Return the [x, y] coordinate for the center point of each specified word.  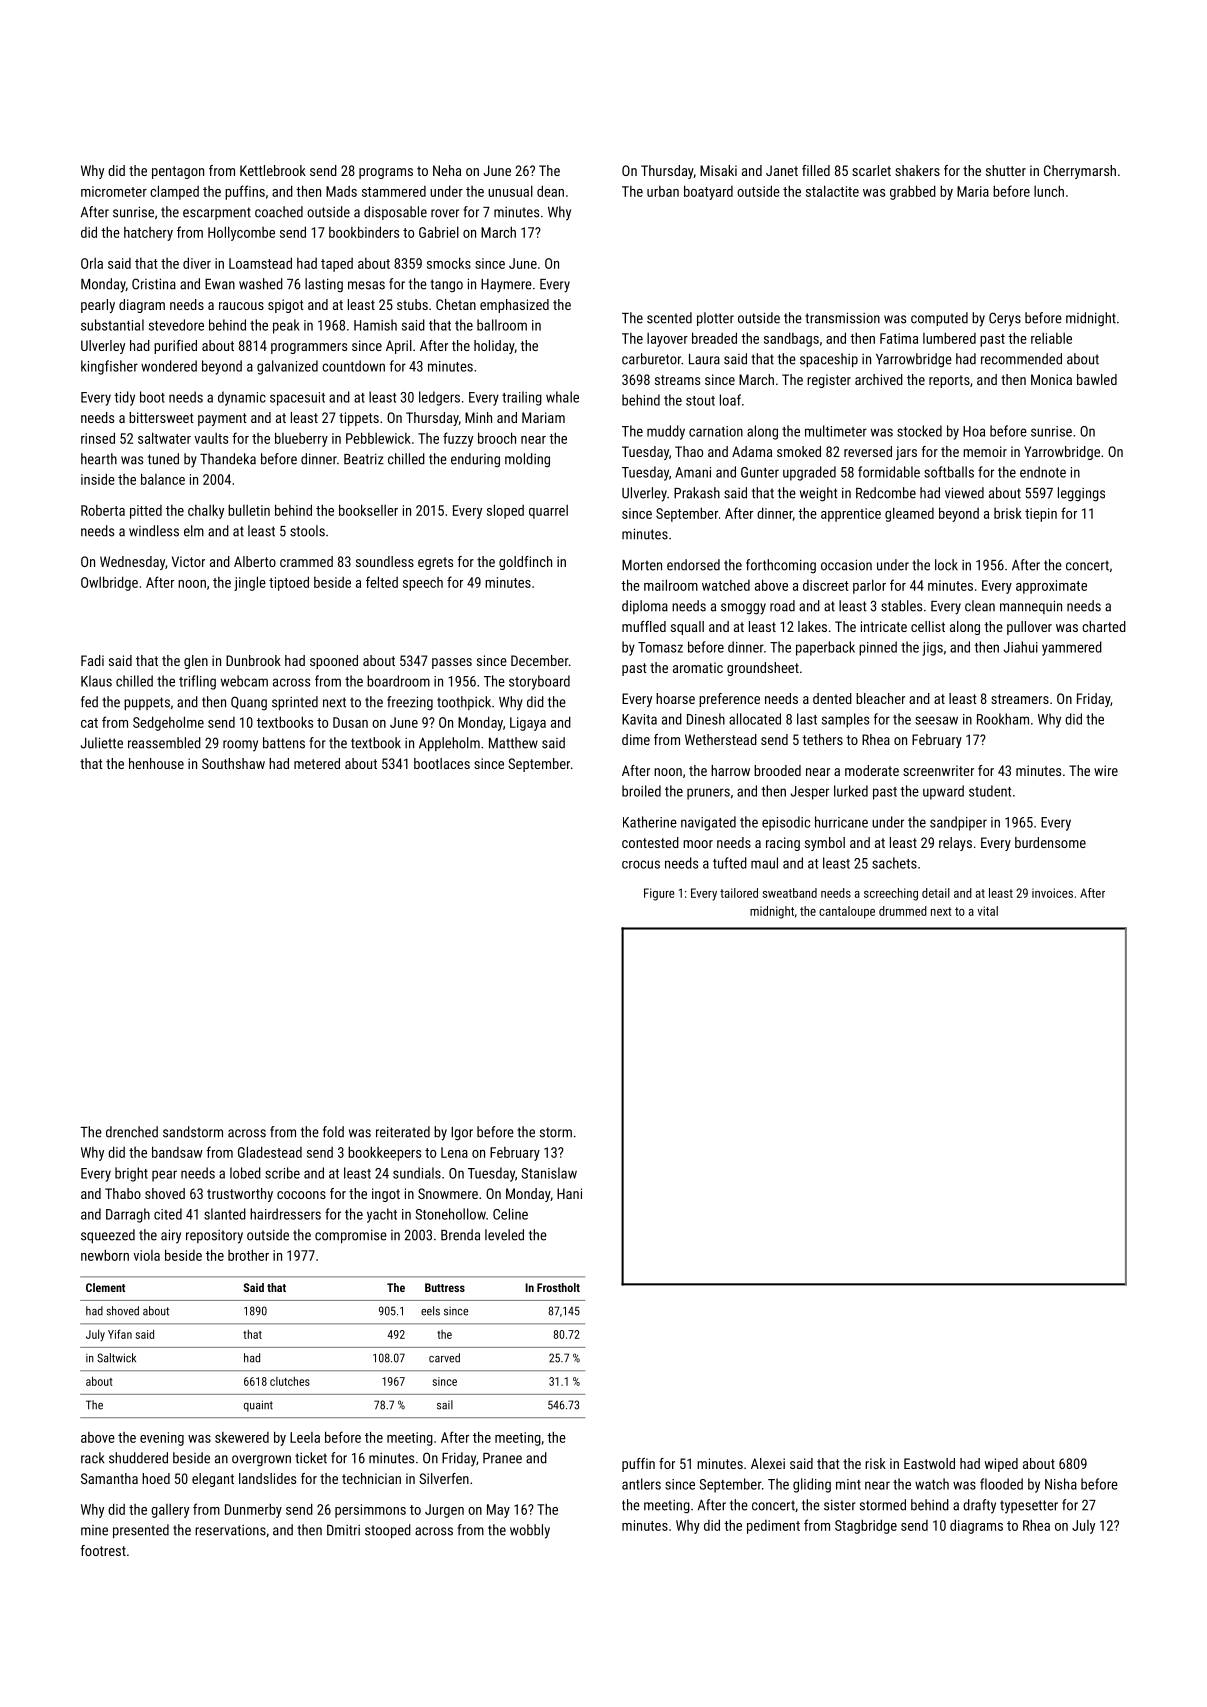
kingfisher [109, 367]
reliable [1051, 338]
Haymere [506, 286]
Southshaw [233, 763]
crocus [641, 864]
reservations [230, 1530]
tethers [822, 739]
